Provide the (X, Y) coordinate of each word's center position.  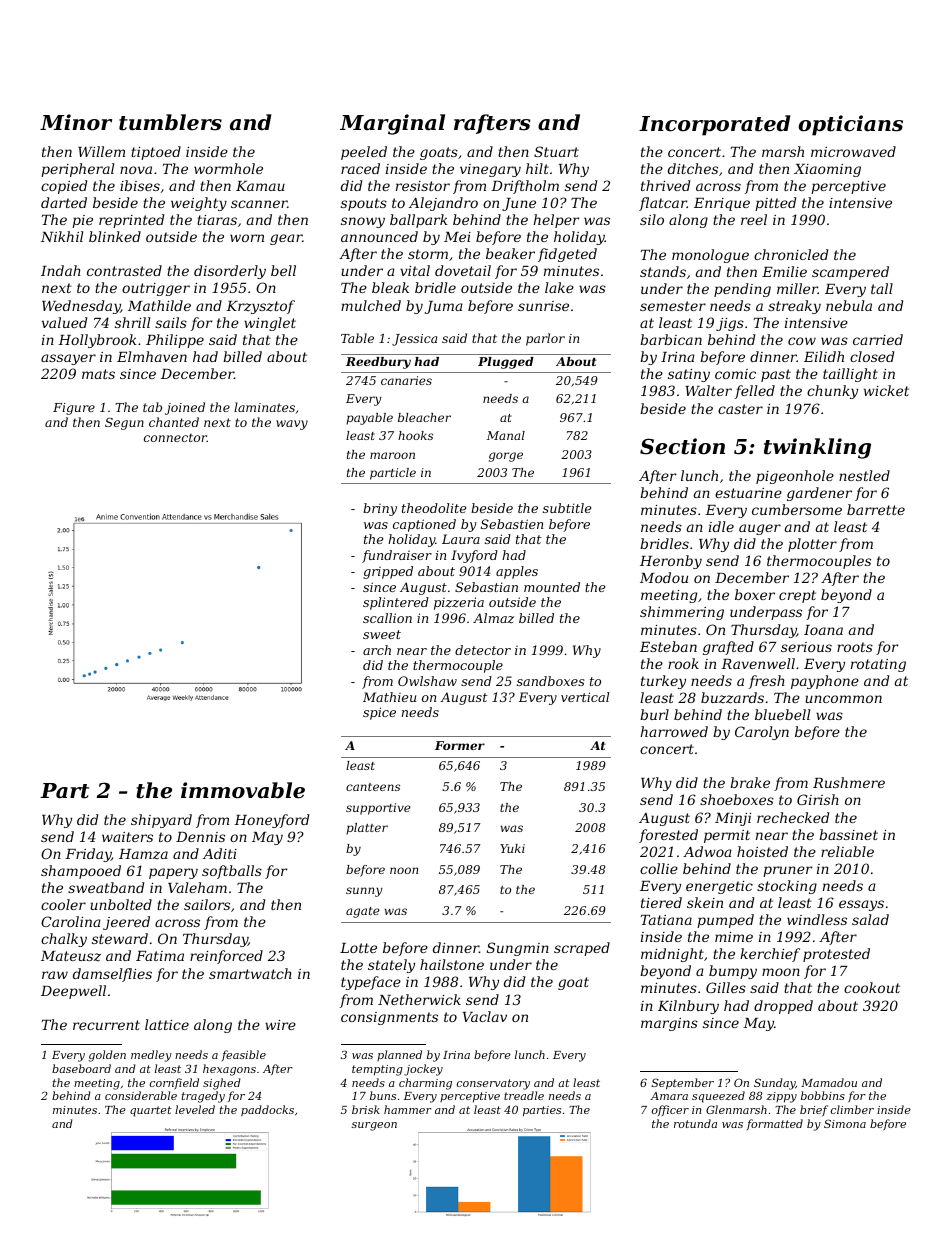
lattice (167, 1024)
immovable (243, 790)
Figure (74, 409)
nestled (864, 475)
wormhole (228, 168)
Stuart (556, 151)
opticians (851, 125)
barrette (876, 509)
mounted (552, 587)
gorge (506, 457)
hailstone (452, 964)
